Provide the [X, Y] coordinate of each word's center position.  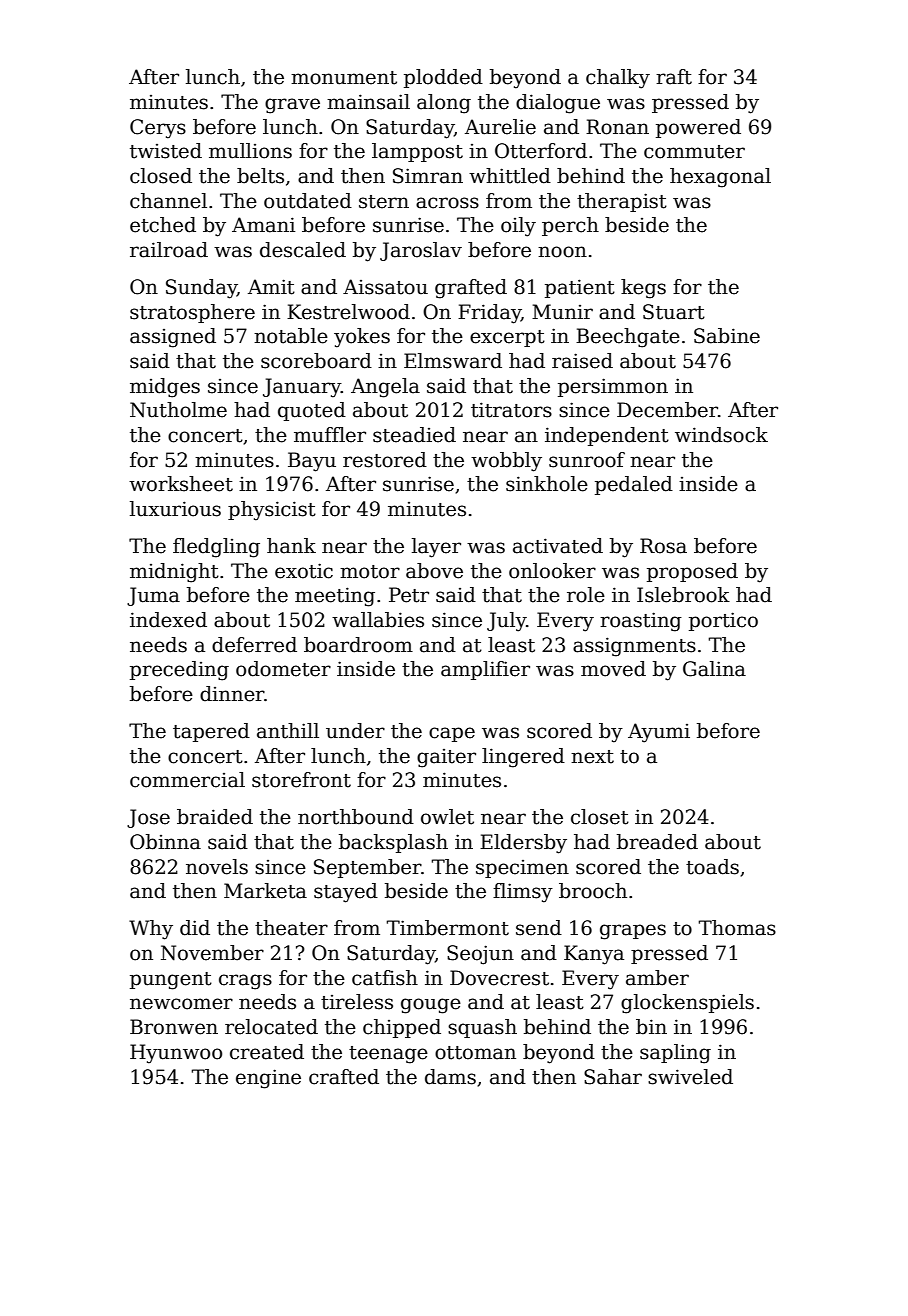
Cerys [158, 129]
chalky [618, 79]
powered [698, 128]
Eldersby [523, 844]
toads [712, 867]
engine [268, 1079]
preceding [179, 671]
